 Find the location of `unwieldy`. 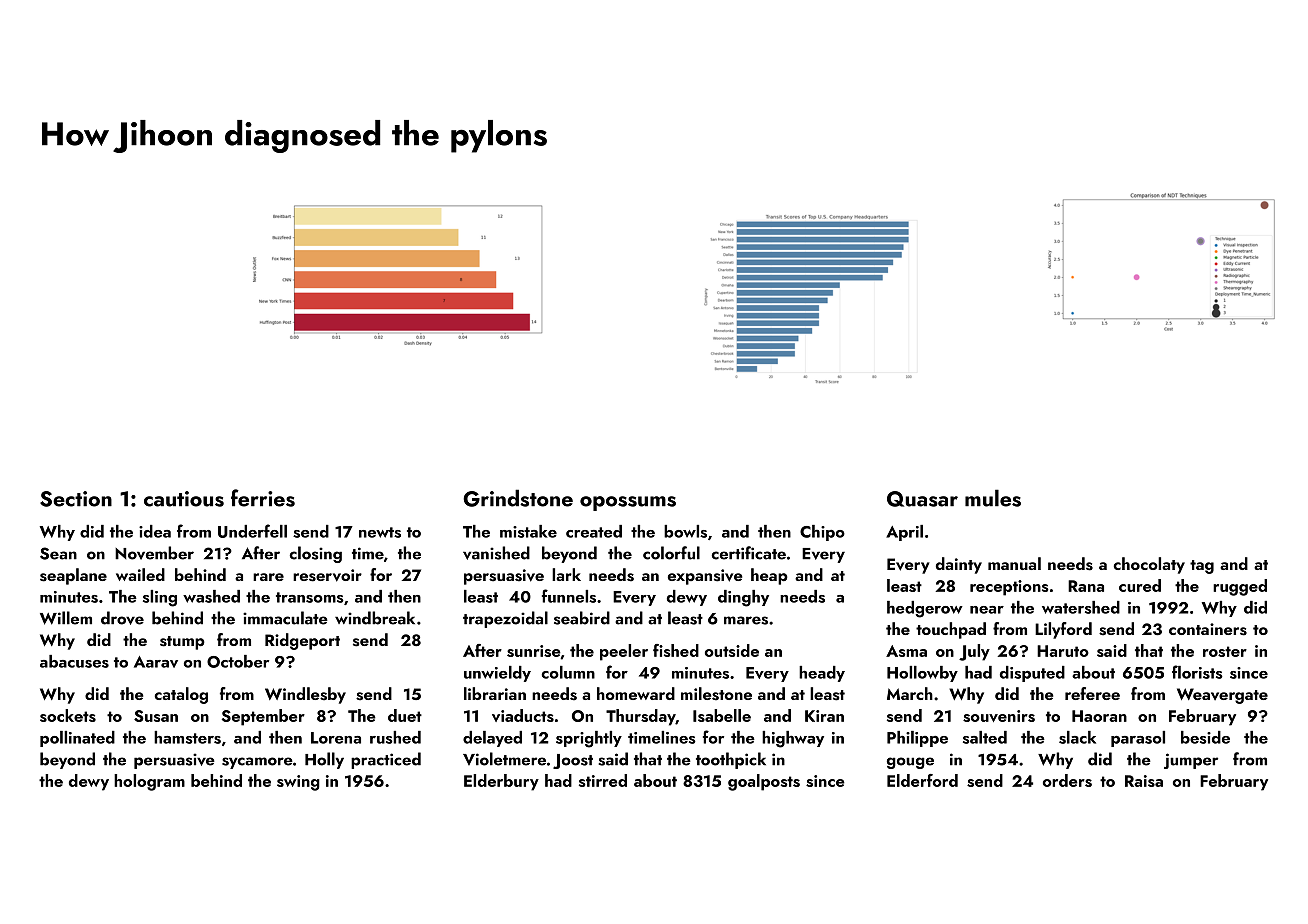

unwieldy is located at coordinates (497, 674).
